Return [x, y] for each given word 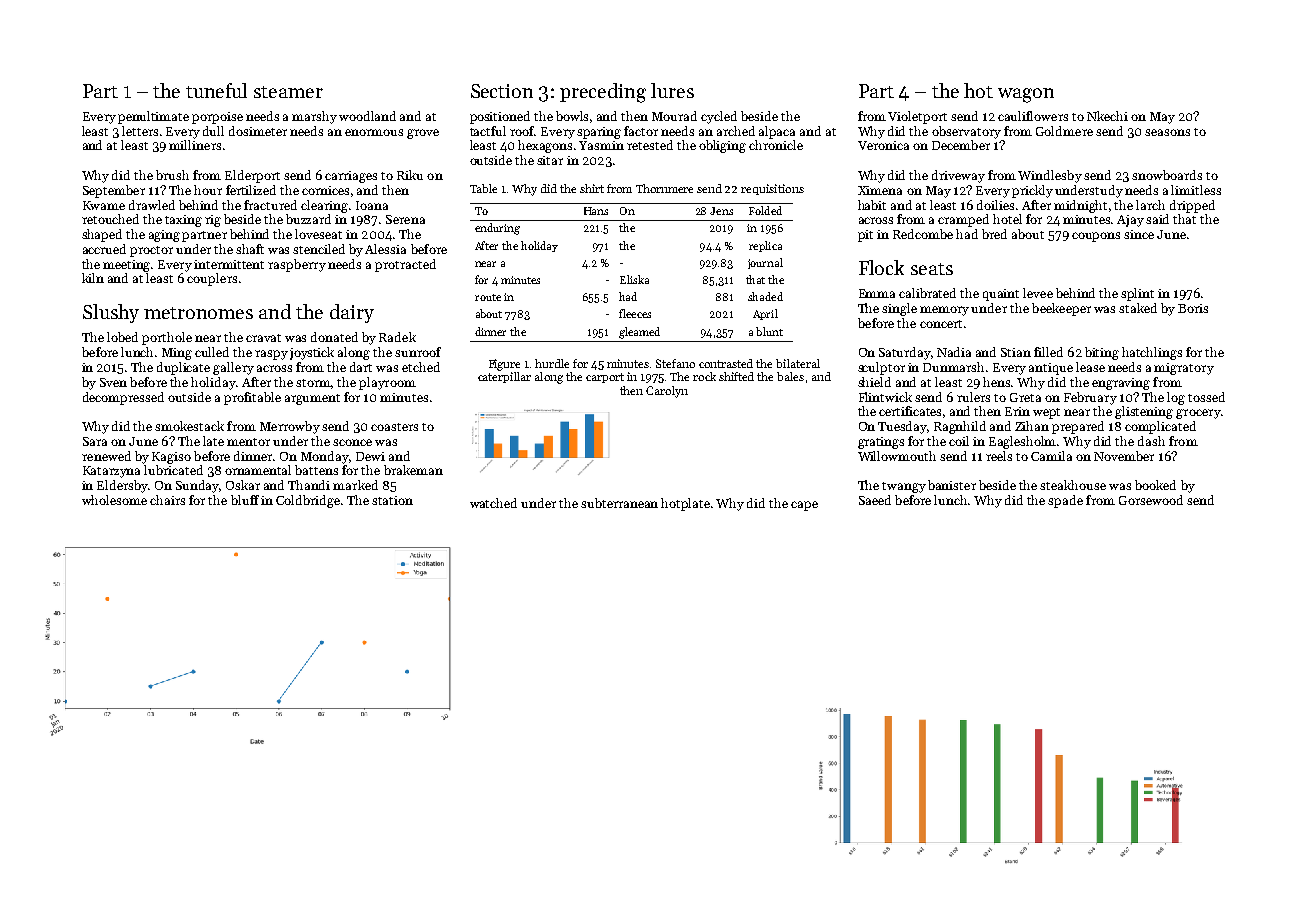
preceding [603, 93]
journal [765, 263]
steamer [288, 92]
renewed [106, 456]
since [1139, 234]
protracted [405, 265]
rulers [973, 397]
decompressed [123, 398]
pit [865, 236]
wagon [1026, 95]
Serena [405, 219]
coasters [394, 427]
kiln [93, 278]
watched [493, 503]
